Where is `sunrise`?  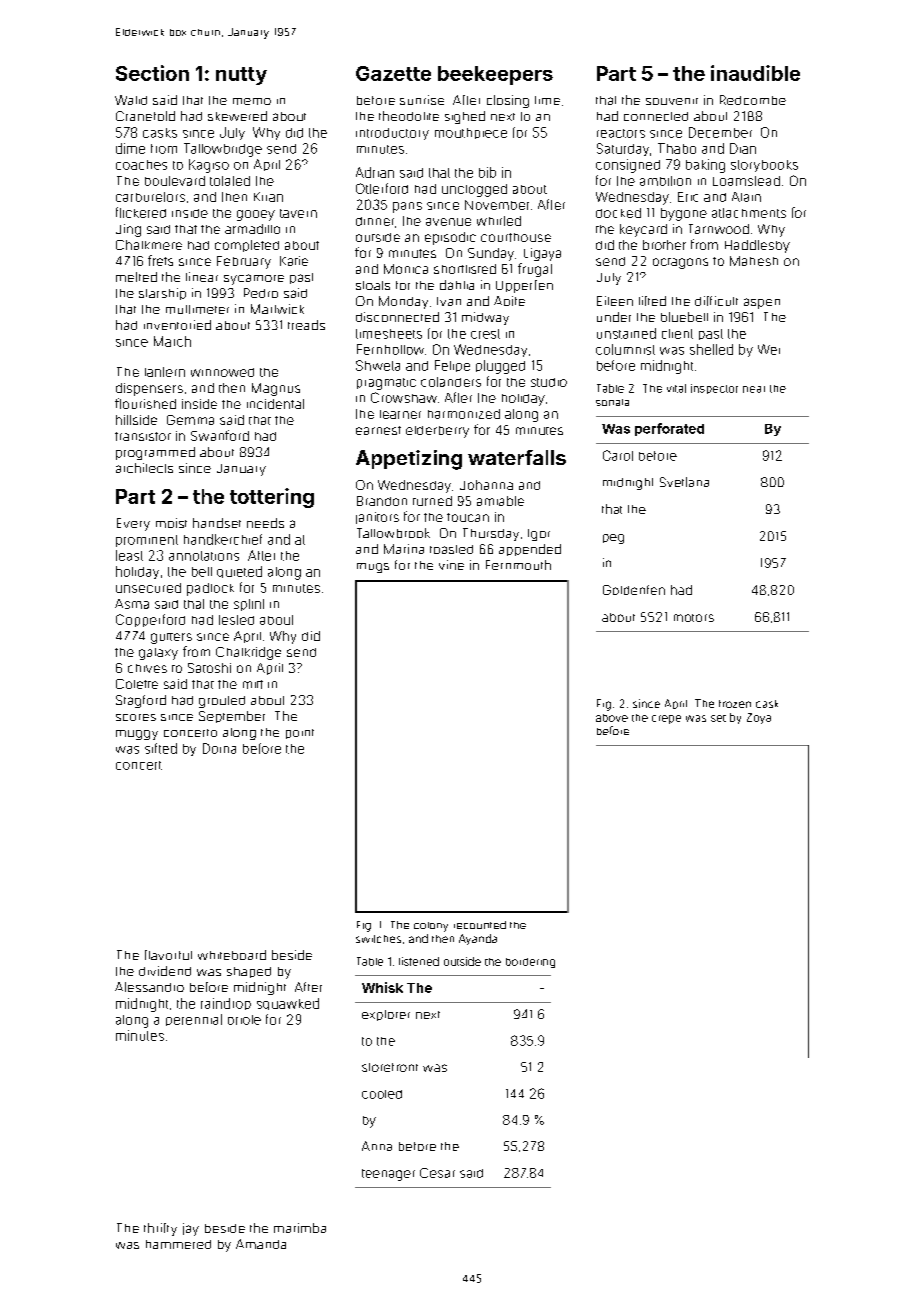 sunrise is located at coordinates (422, 100).
